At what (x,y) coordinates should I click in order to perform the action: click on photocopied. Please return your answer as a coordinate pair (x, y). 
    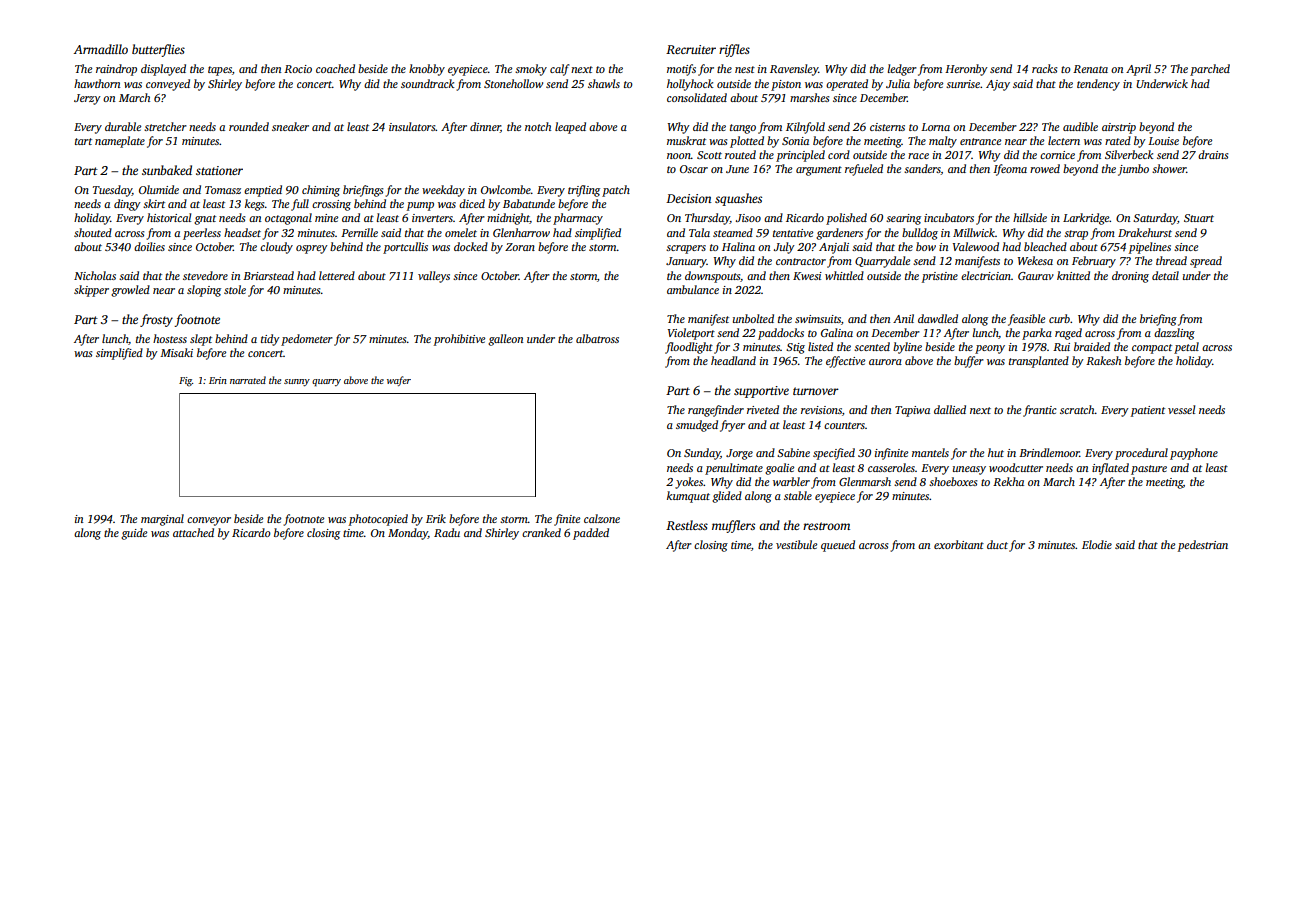
    Looking at the image, I should click on (378, 520).
